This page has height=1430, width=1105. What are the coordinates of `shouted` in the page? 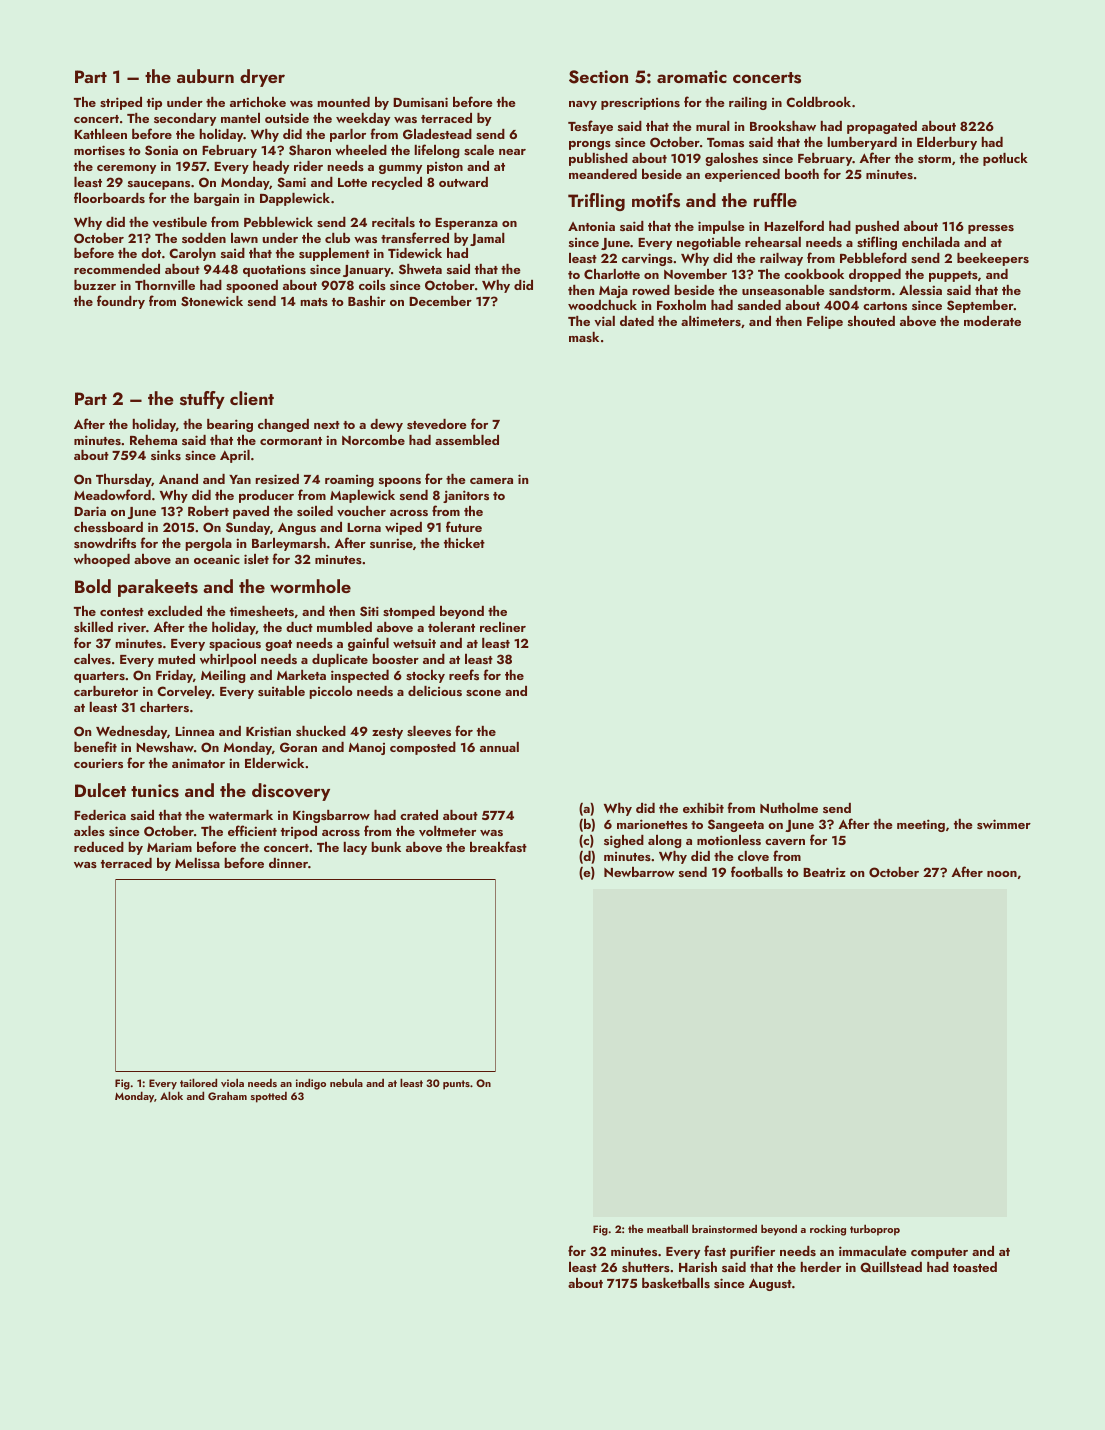 It's located at (871, 321).
